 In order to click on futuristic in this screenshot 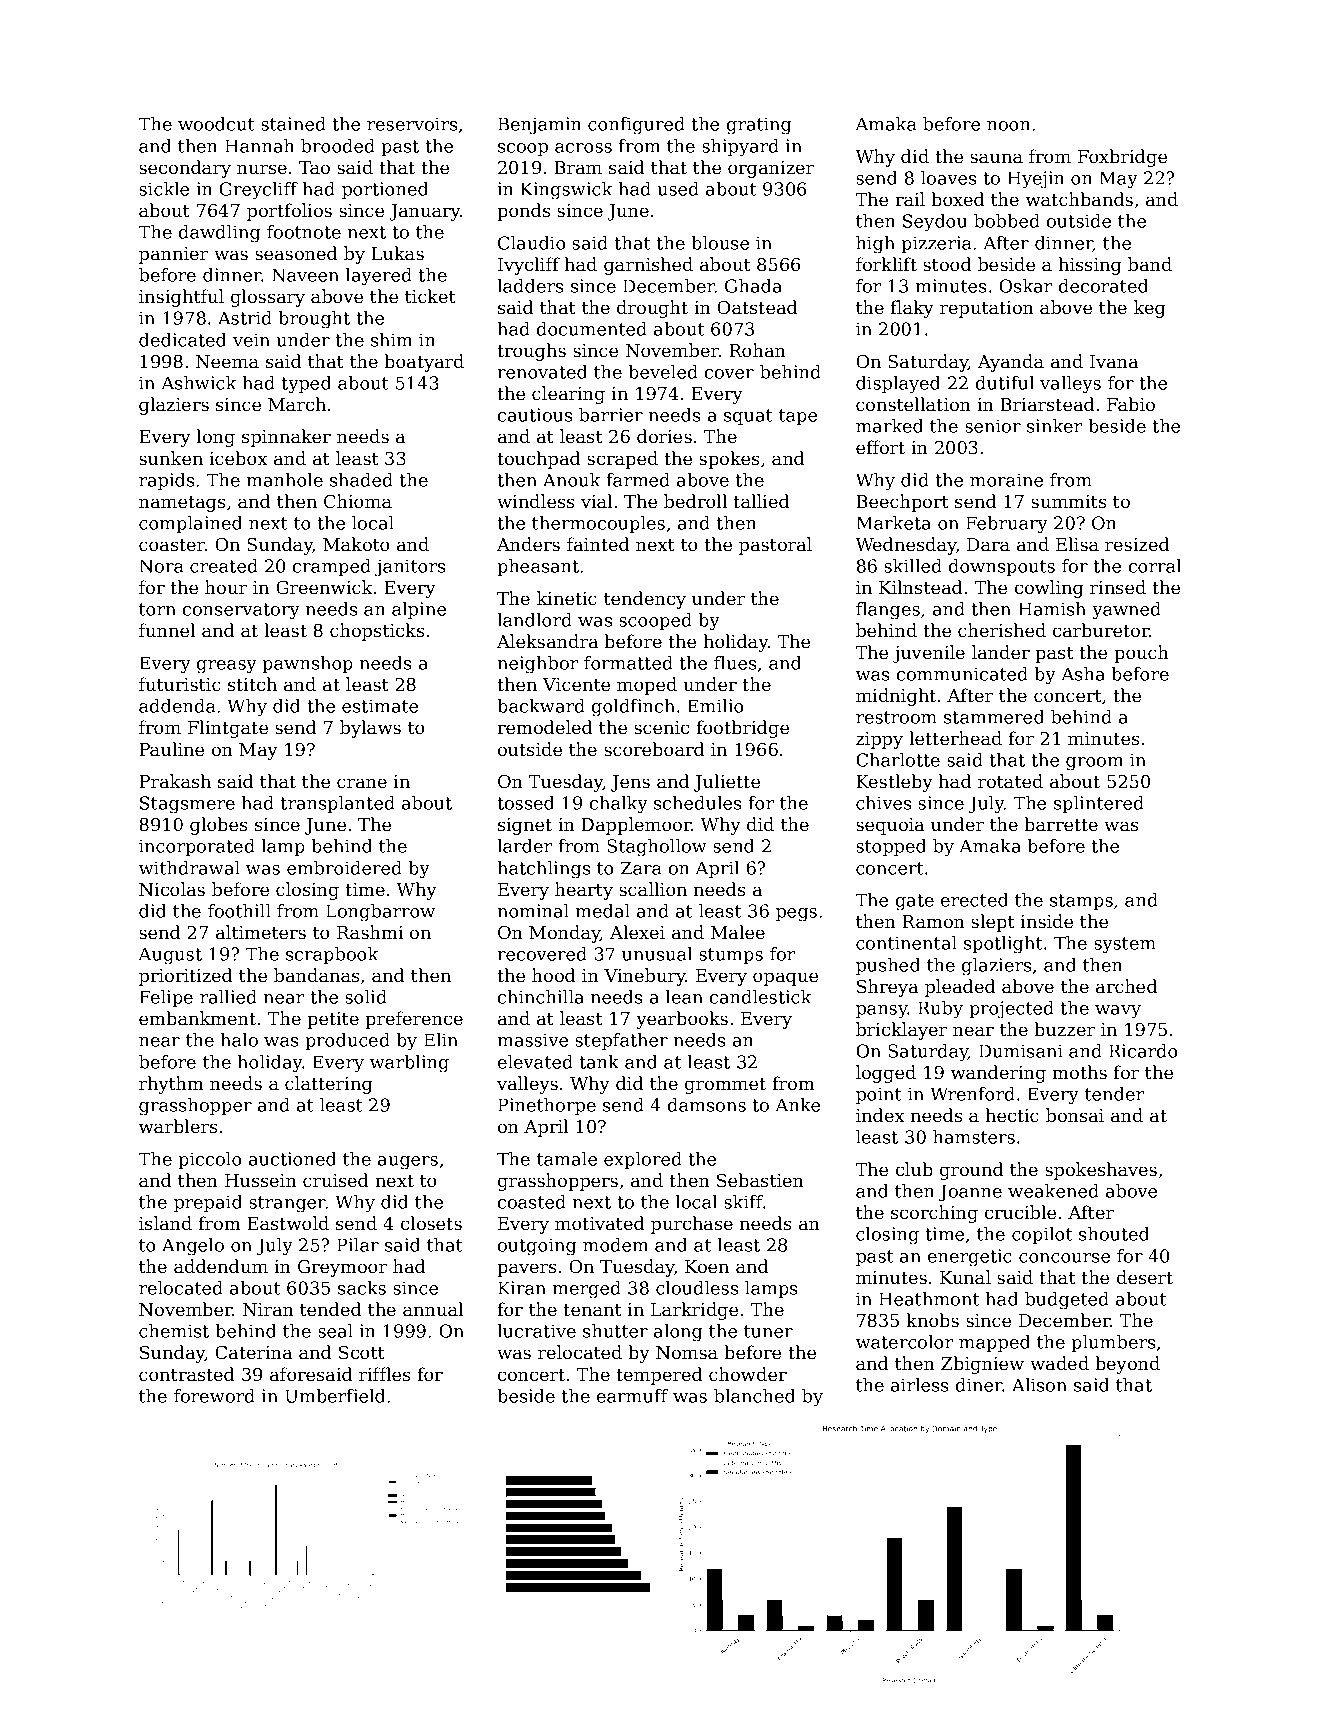, I will do `click(180, 684)`.
